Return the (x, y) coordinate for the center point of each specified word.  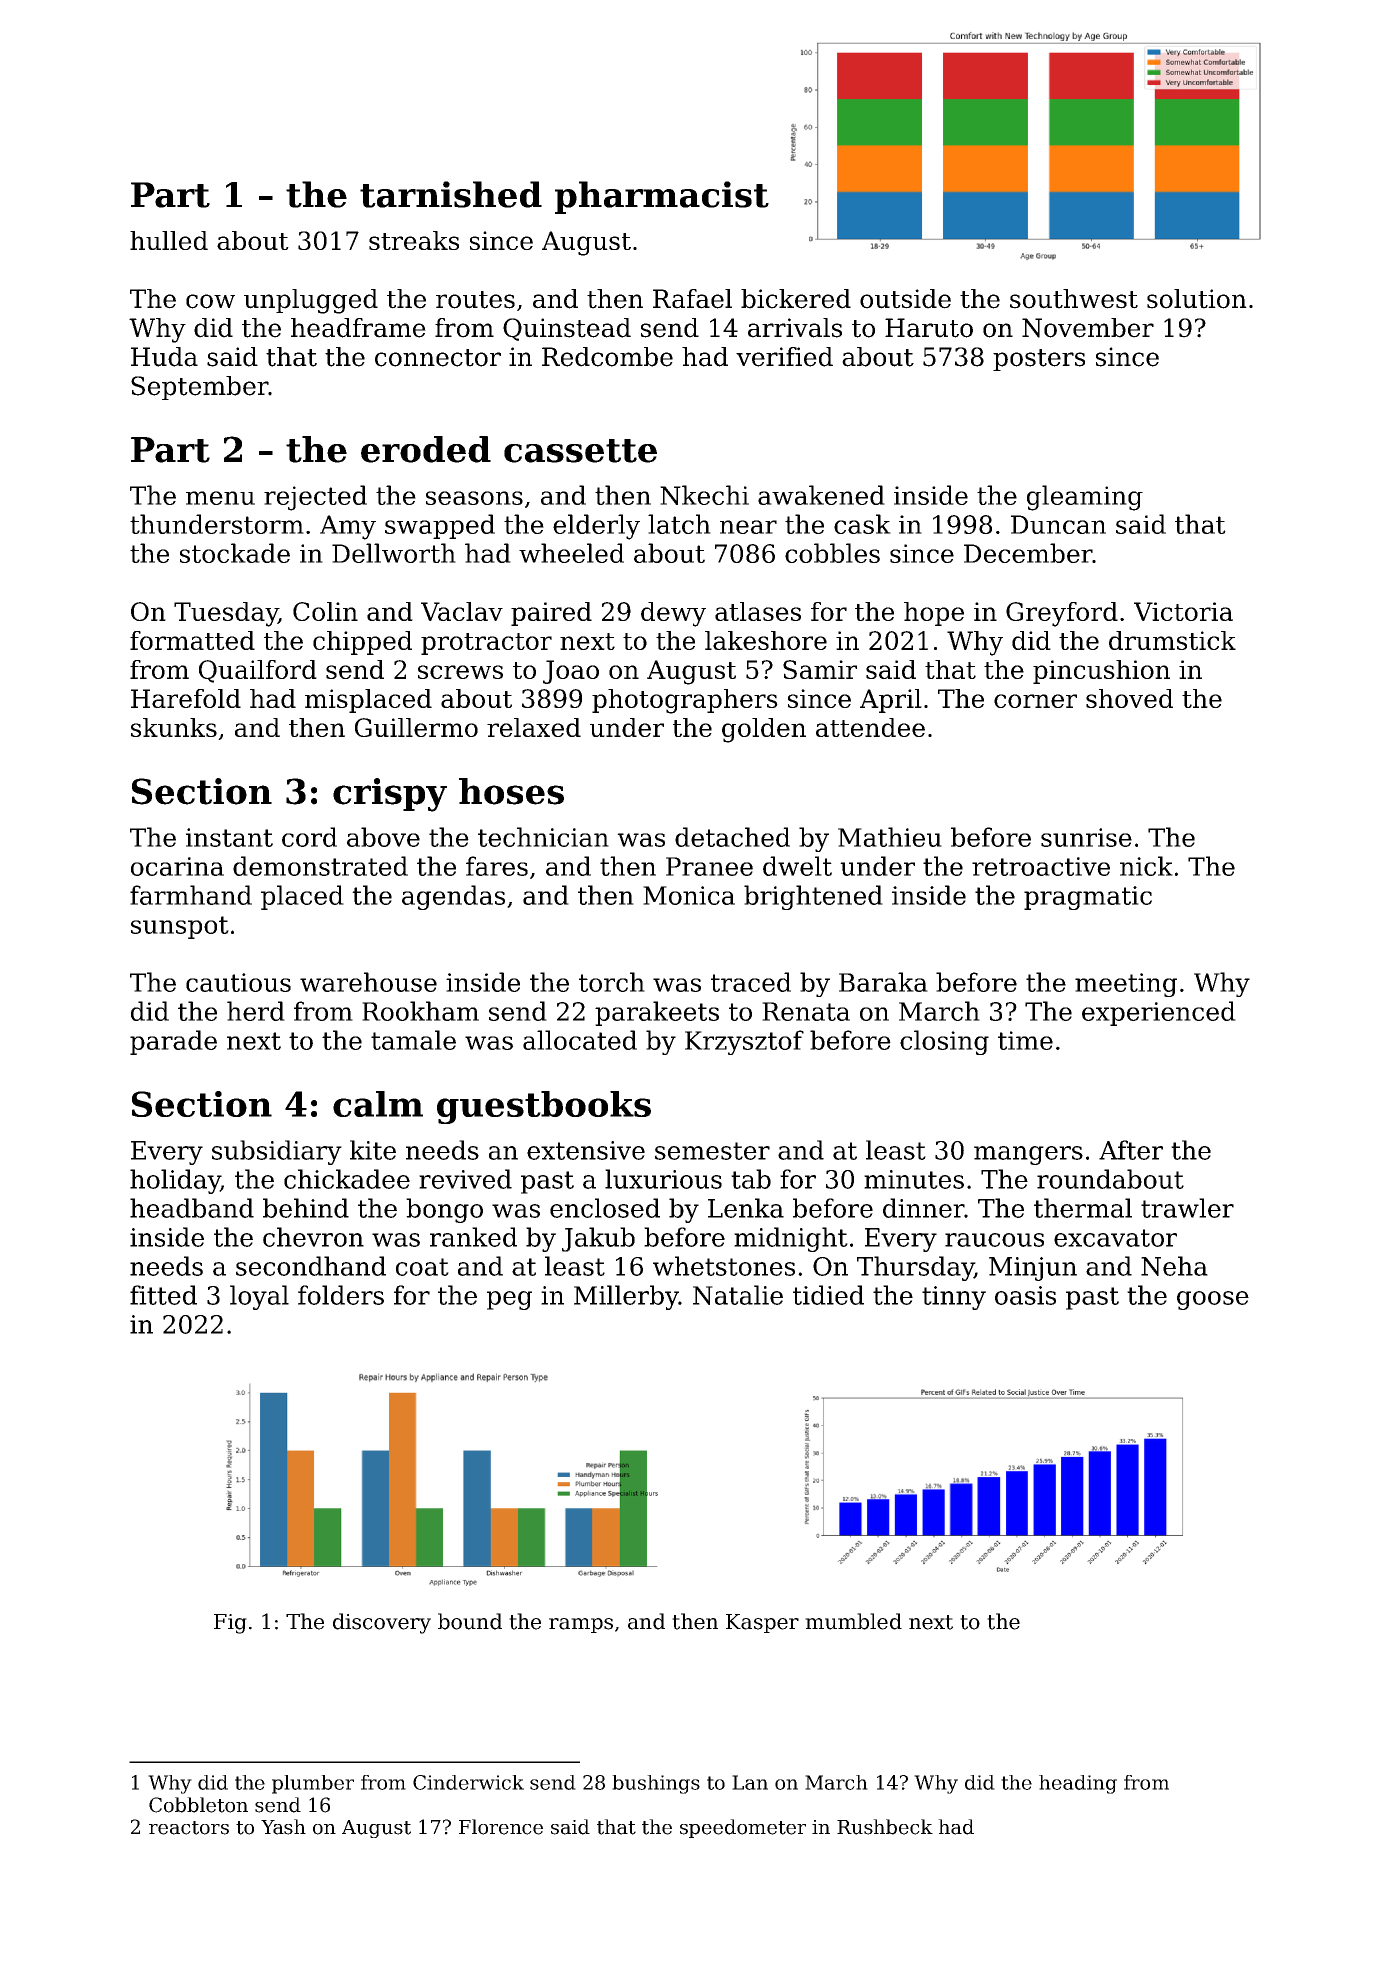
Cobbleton (198, 1805)
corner (1035, 701)
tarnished (451, 194)
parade (173, 1042)
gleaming (1085, 498)
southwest (1074, 299)
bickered (796, 299)
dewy (673, 614)
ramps (581, 1625)
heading (1078, 1784)
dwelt (797, 866)
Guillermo (416, 727)
